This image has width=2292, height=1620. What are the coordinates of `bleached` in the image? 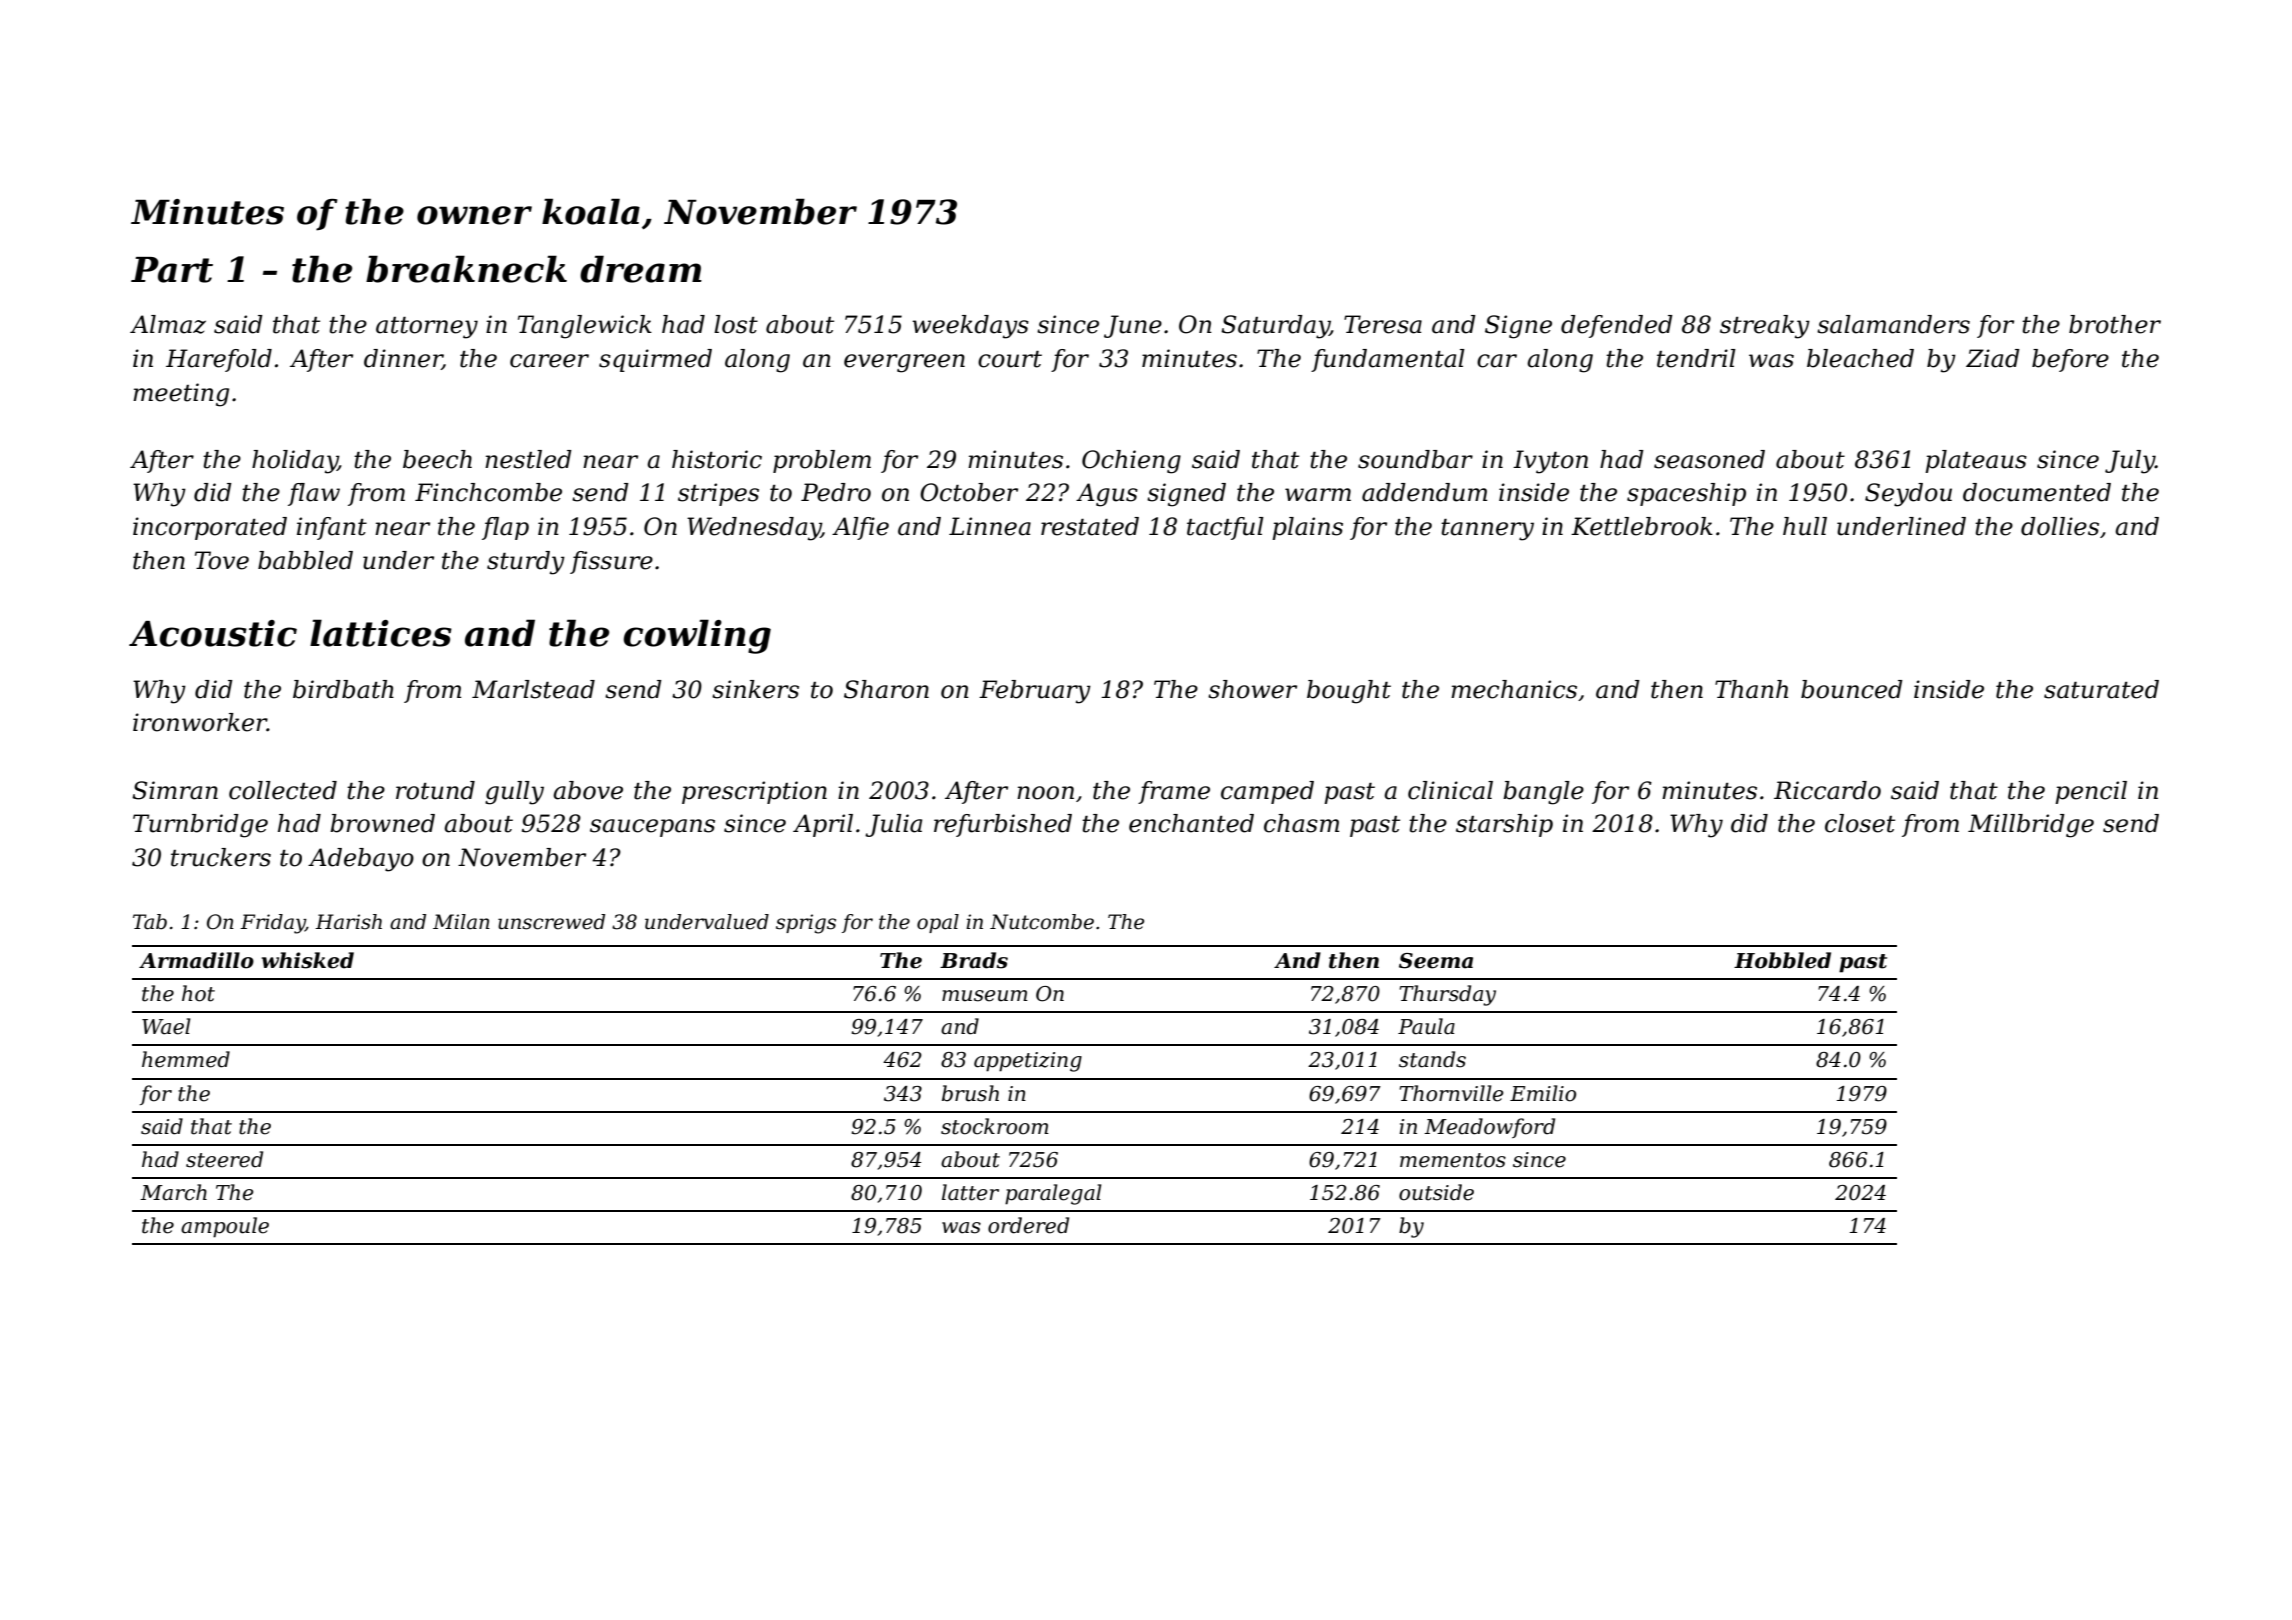 It's located at (1860, 358).
